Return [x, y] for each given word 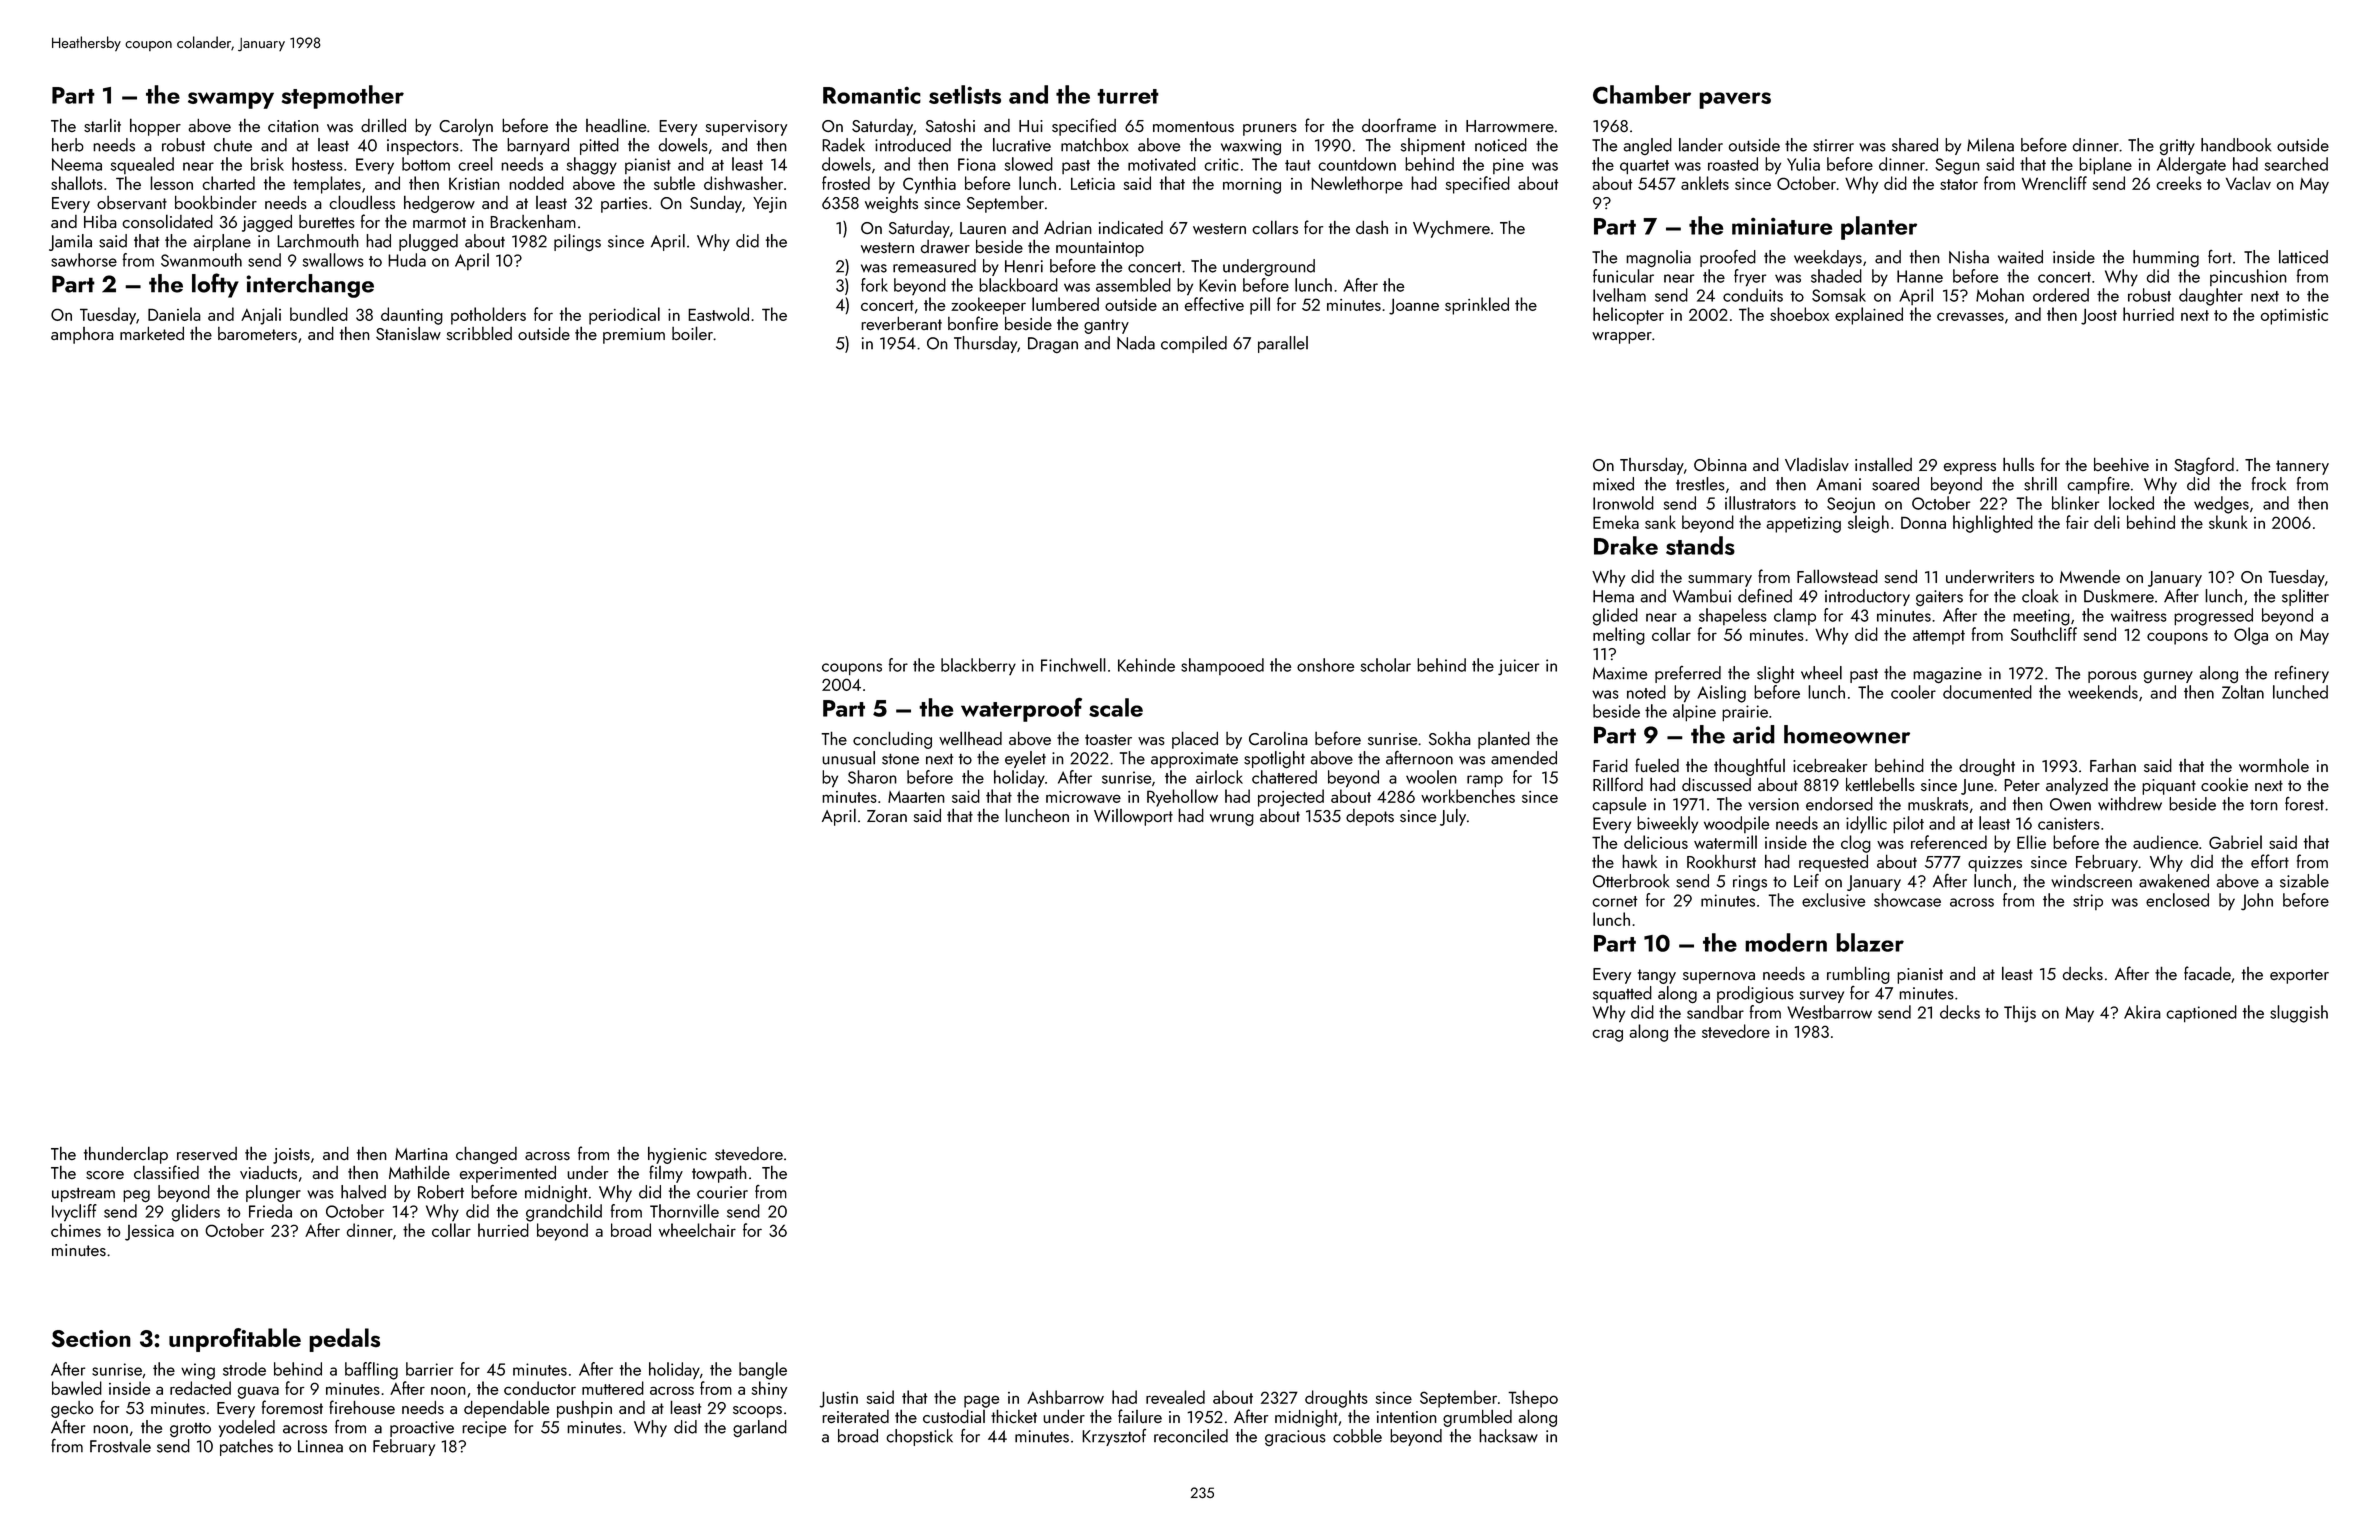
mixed [1613, 484]
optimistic [2294, 317]
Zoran [887, 816]
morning [1252, 186]
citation [293, 126]
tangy [1657, 976]
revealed [1175, 1397]
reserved [207, 1154]
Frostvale [120, 1446]
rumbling [1858, 975]
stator [1959, 184]
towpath [719, 1174]
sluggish [2299, 1014]
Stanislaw [408, 333]
